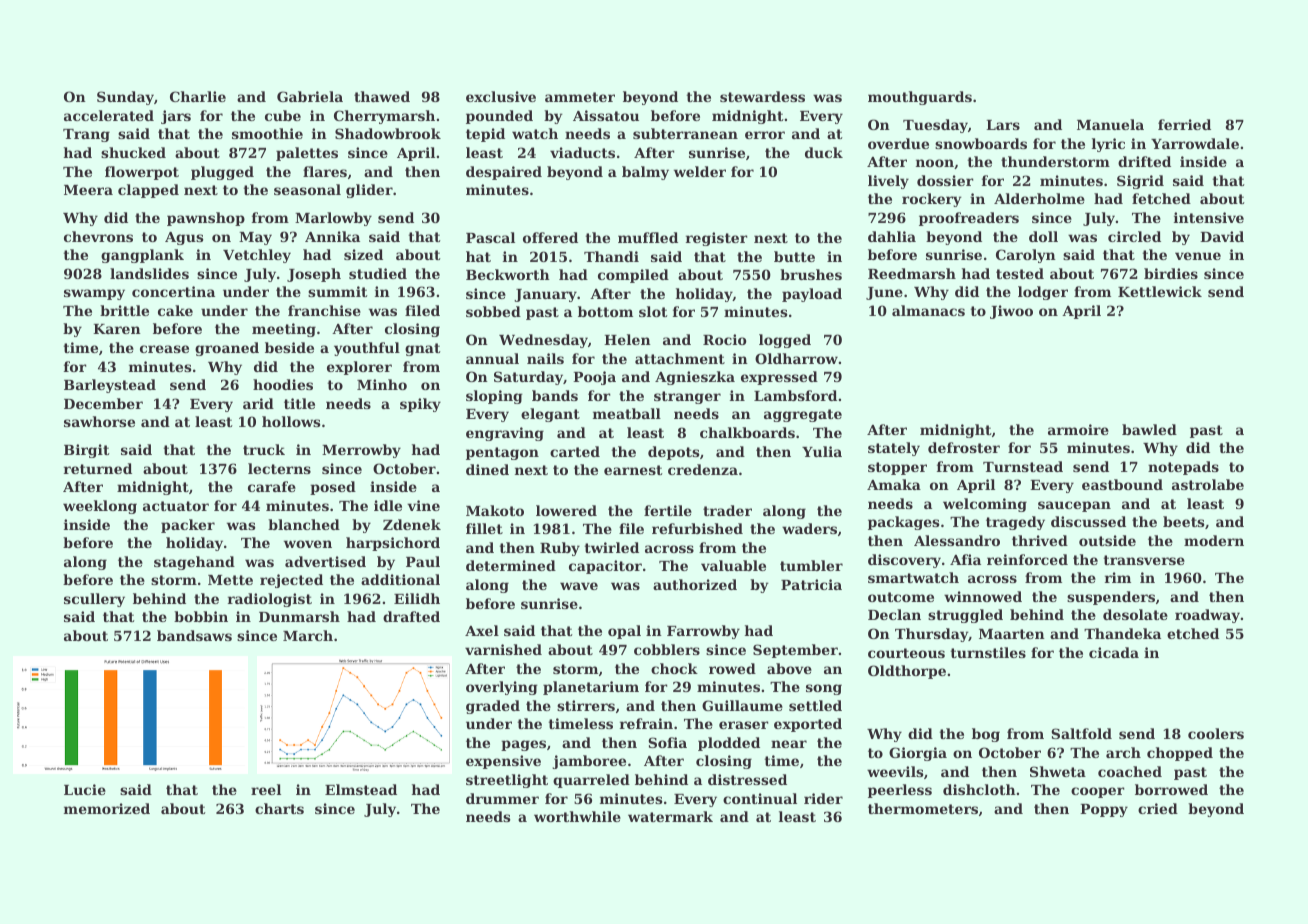 This image has width=1308, height=924. What do you see at coordinates (1088, 521) in the image?
I see `discussed` at bounding box center [1088, 521].
